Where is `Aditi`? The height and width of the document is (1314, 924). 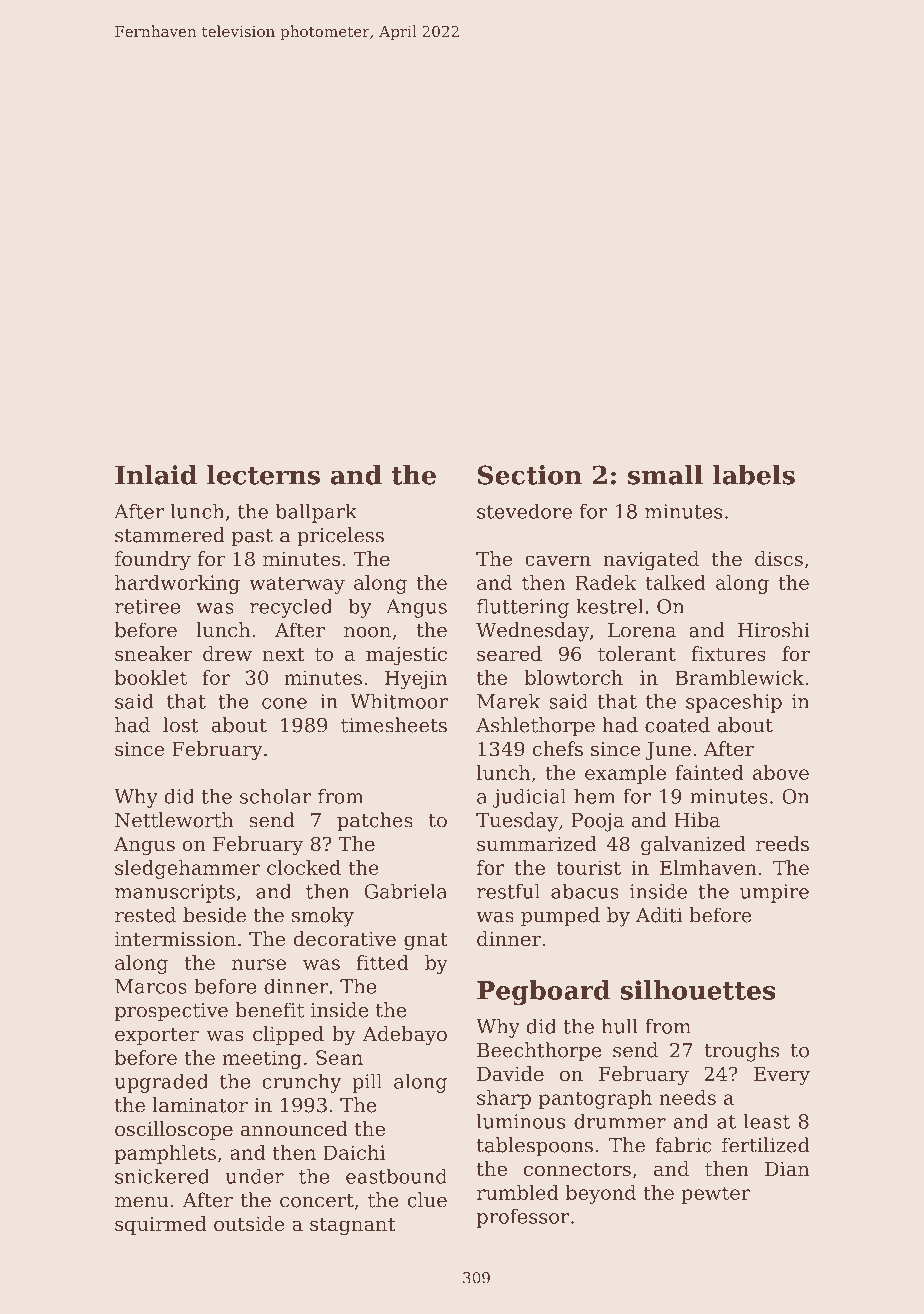
Aditi is located at coordinates (659, 915).
